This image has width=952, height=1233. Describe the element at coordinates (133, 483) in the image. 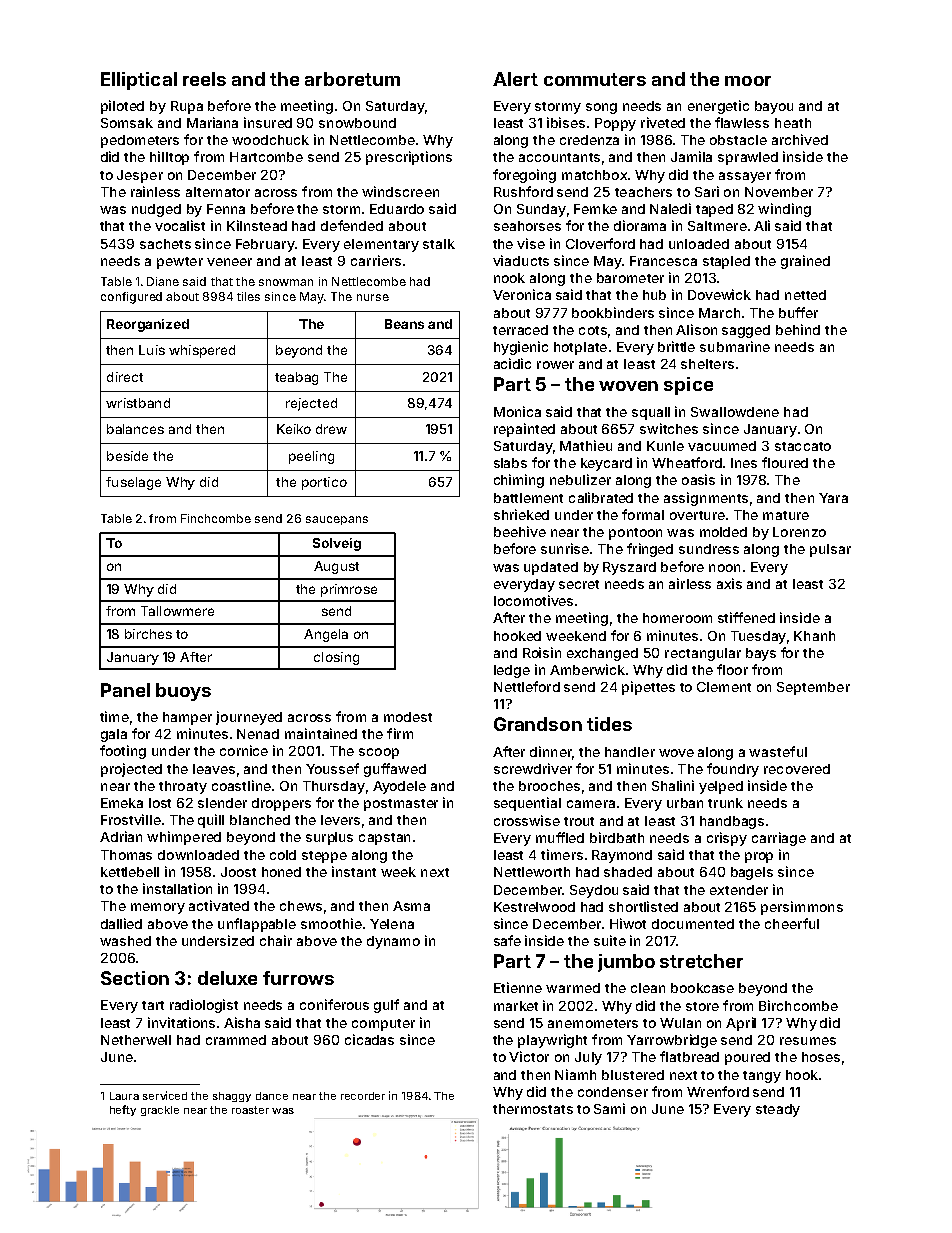

I see `fuselage` at that location.
